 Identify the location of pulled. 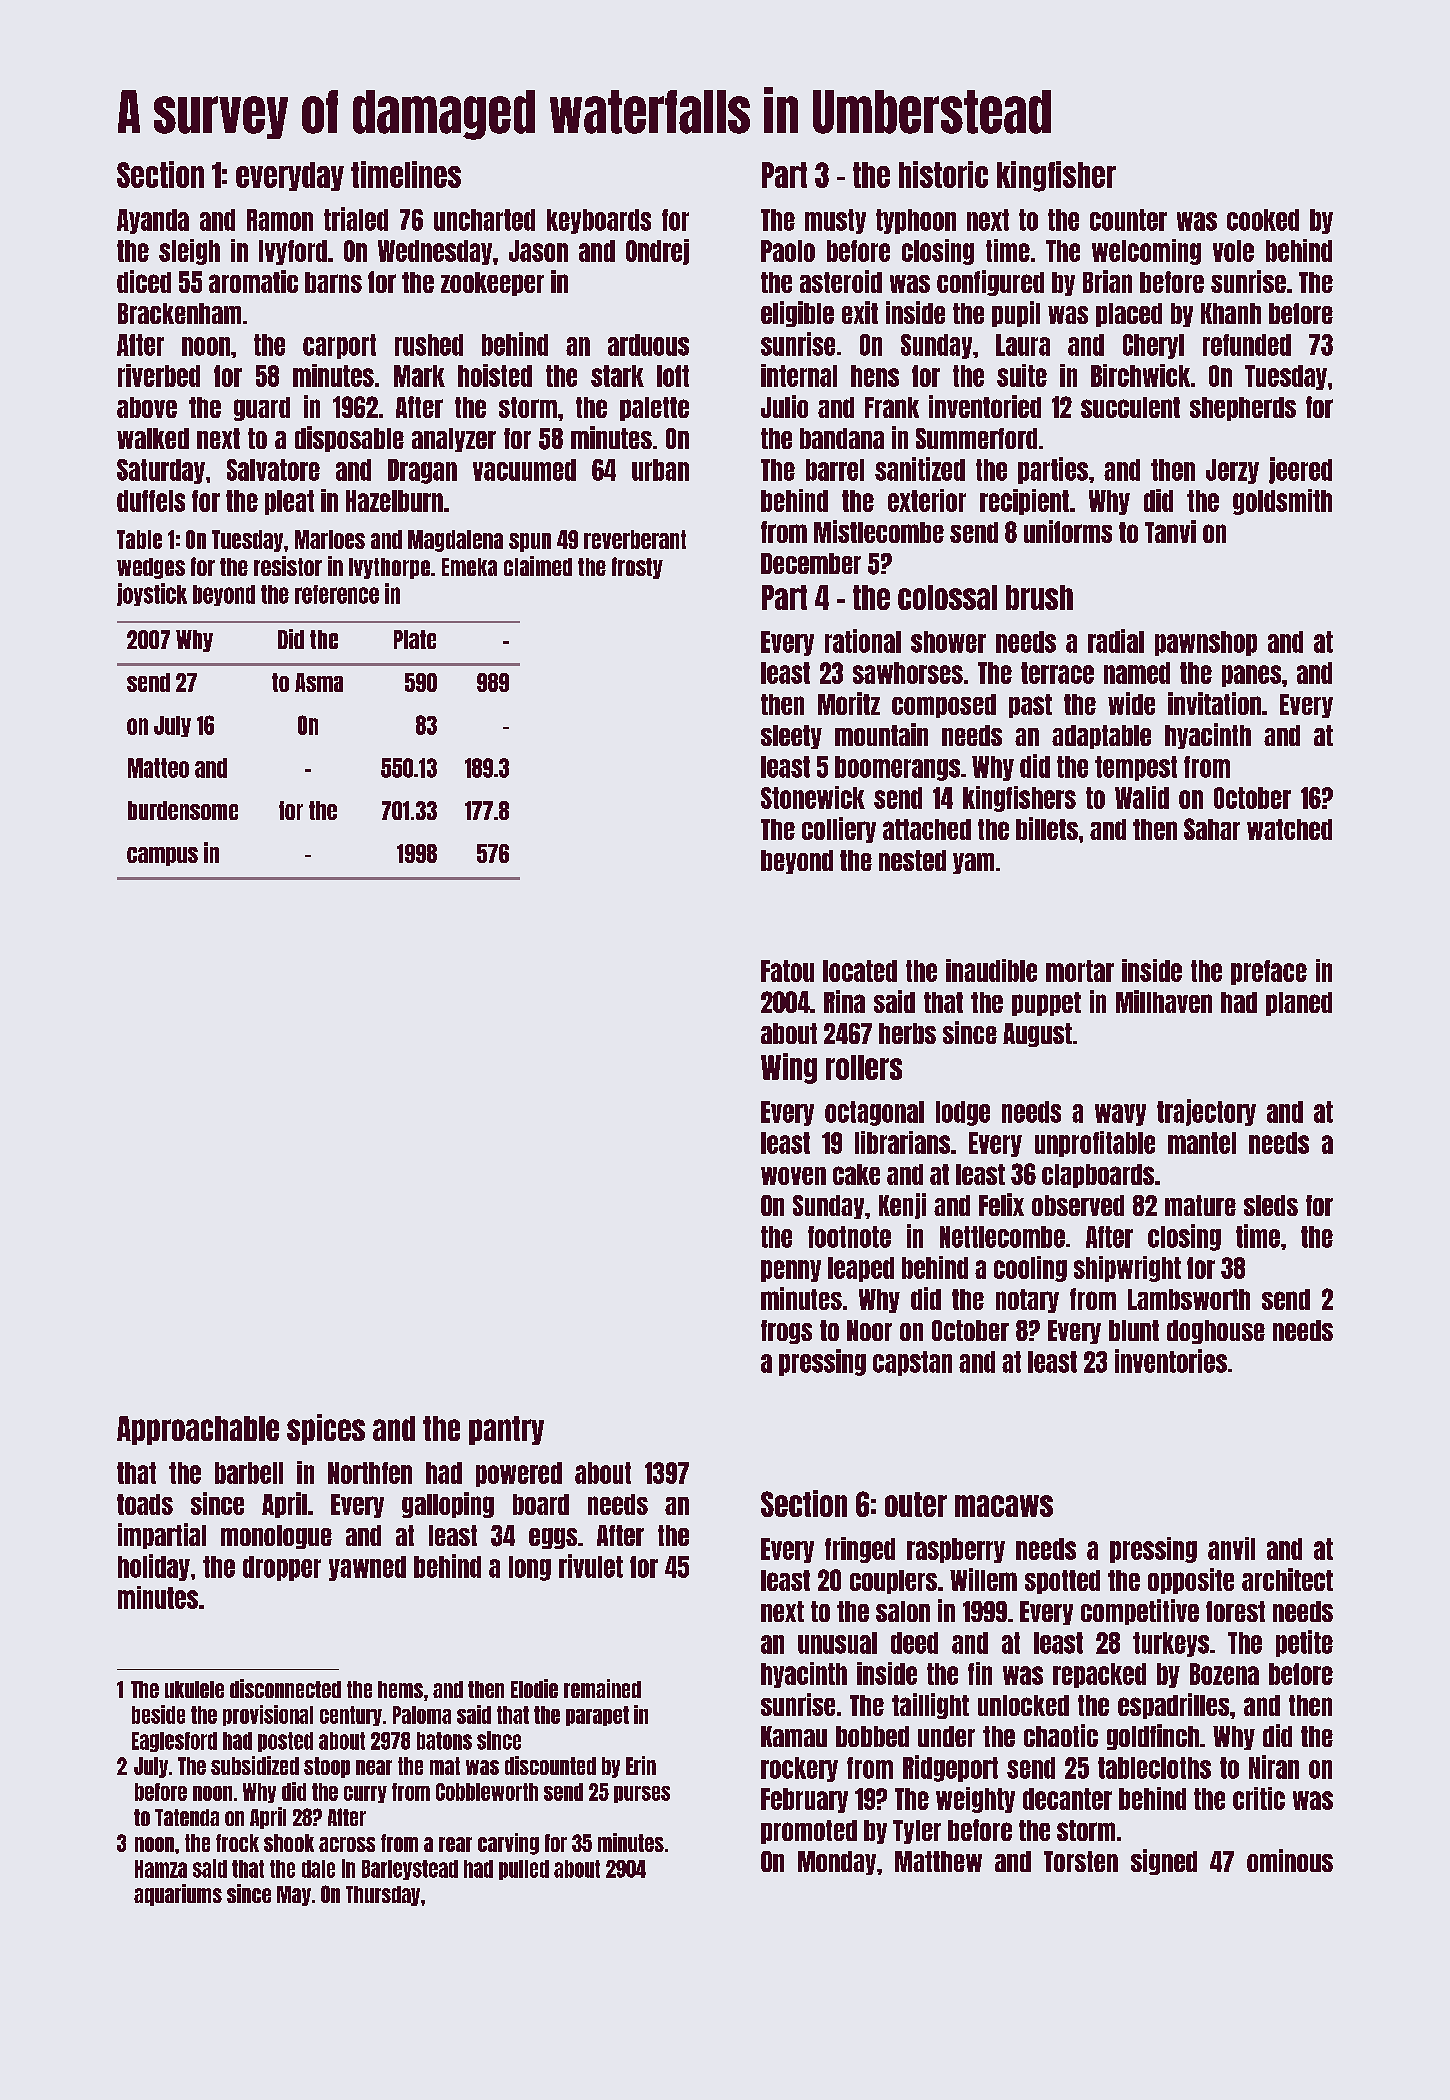
(524, 1870).
